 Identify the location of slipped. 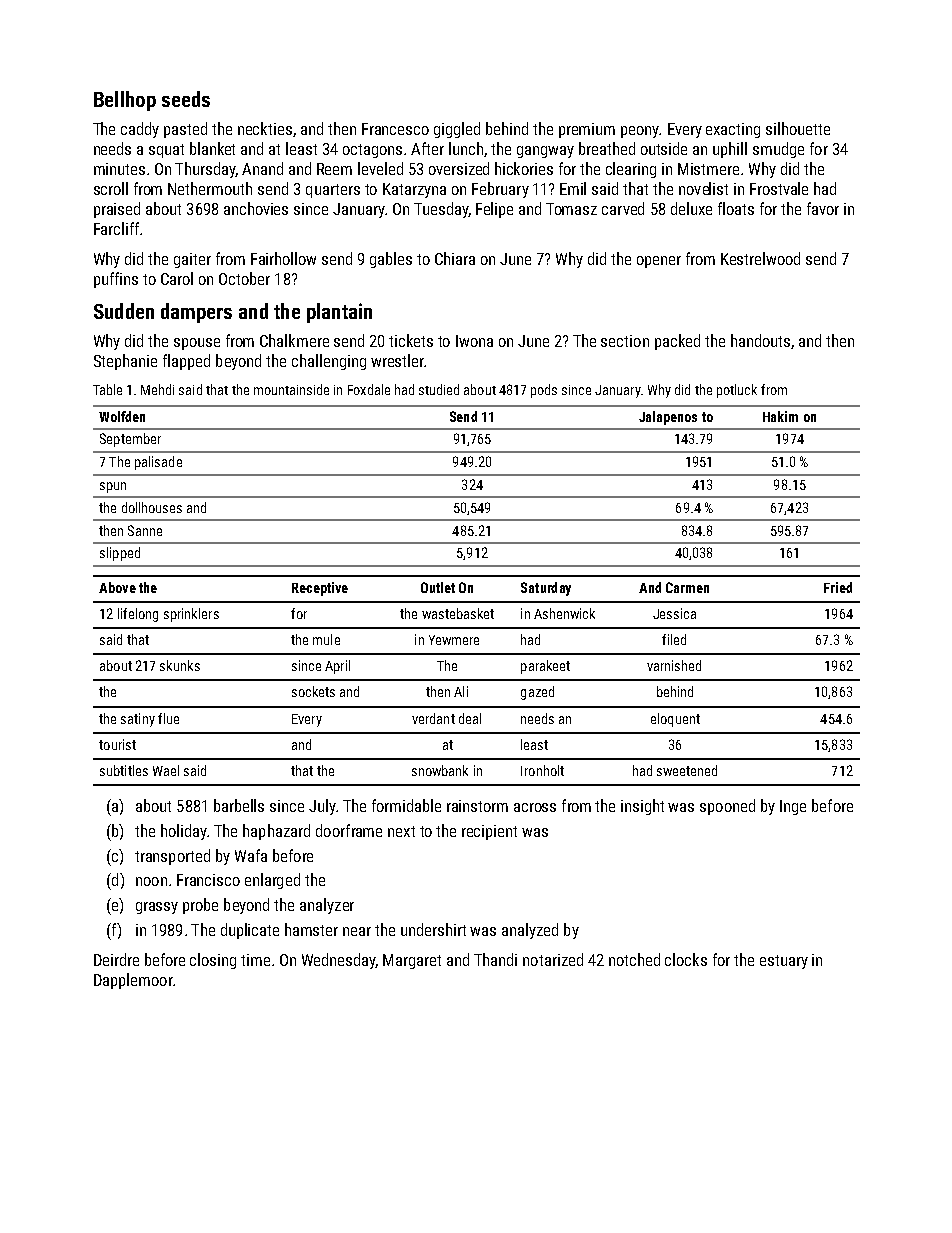
(120, 554).
